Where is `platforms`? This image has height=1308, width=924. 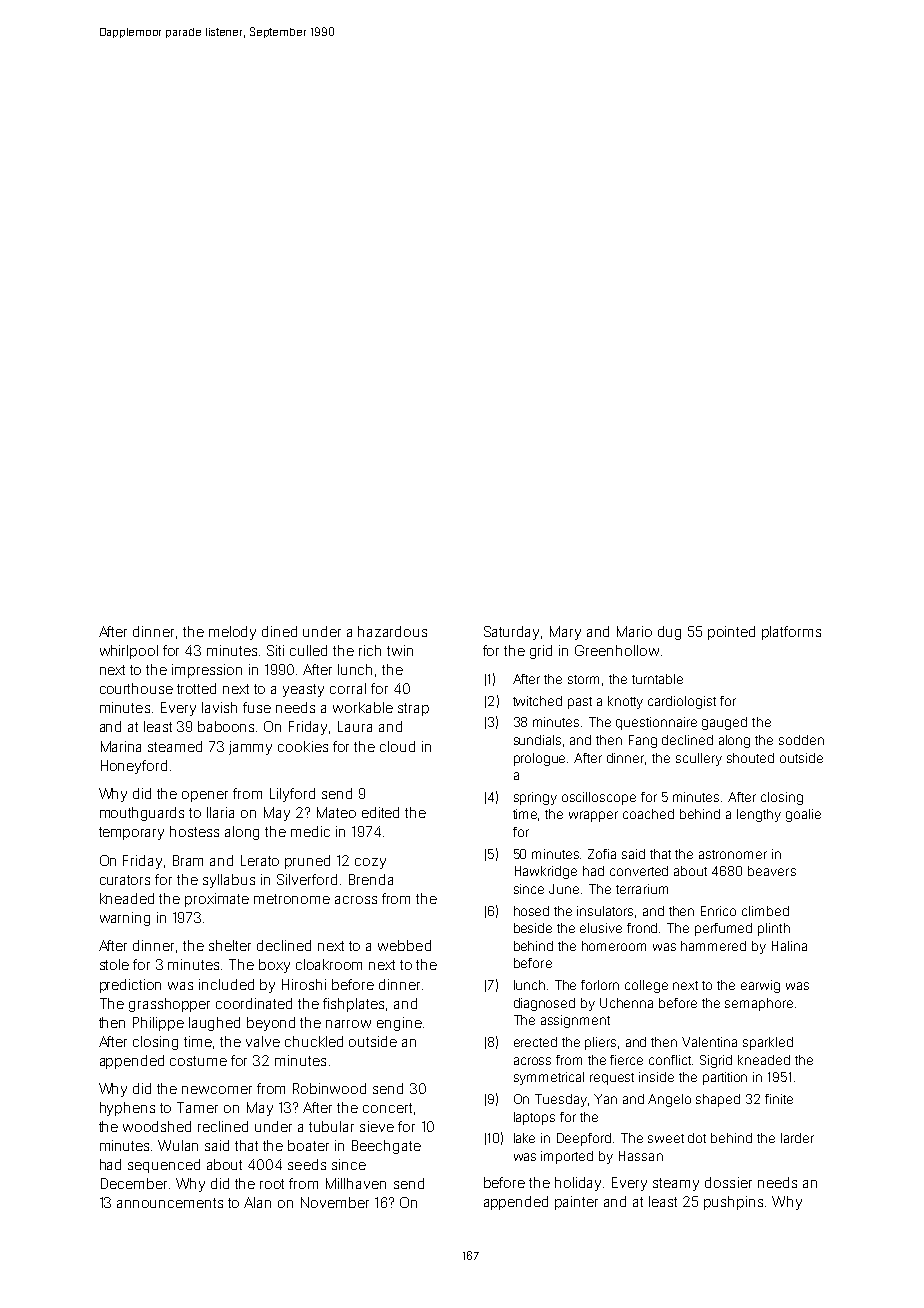
platforms is located at coordinates (791, 633).
